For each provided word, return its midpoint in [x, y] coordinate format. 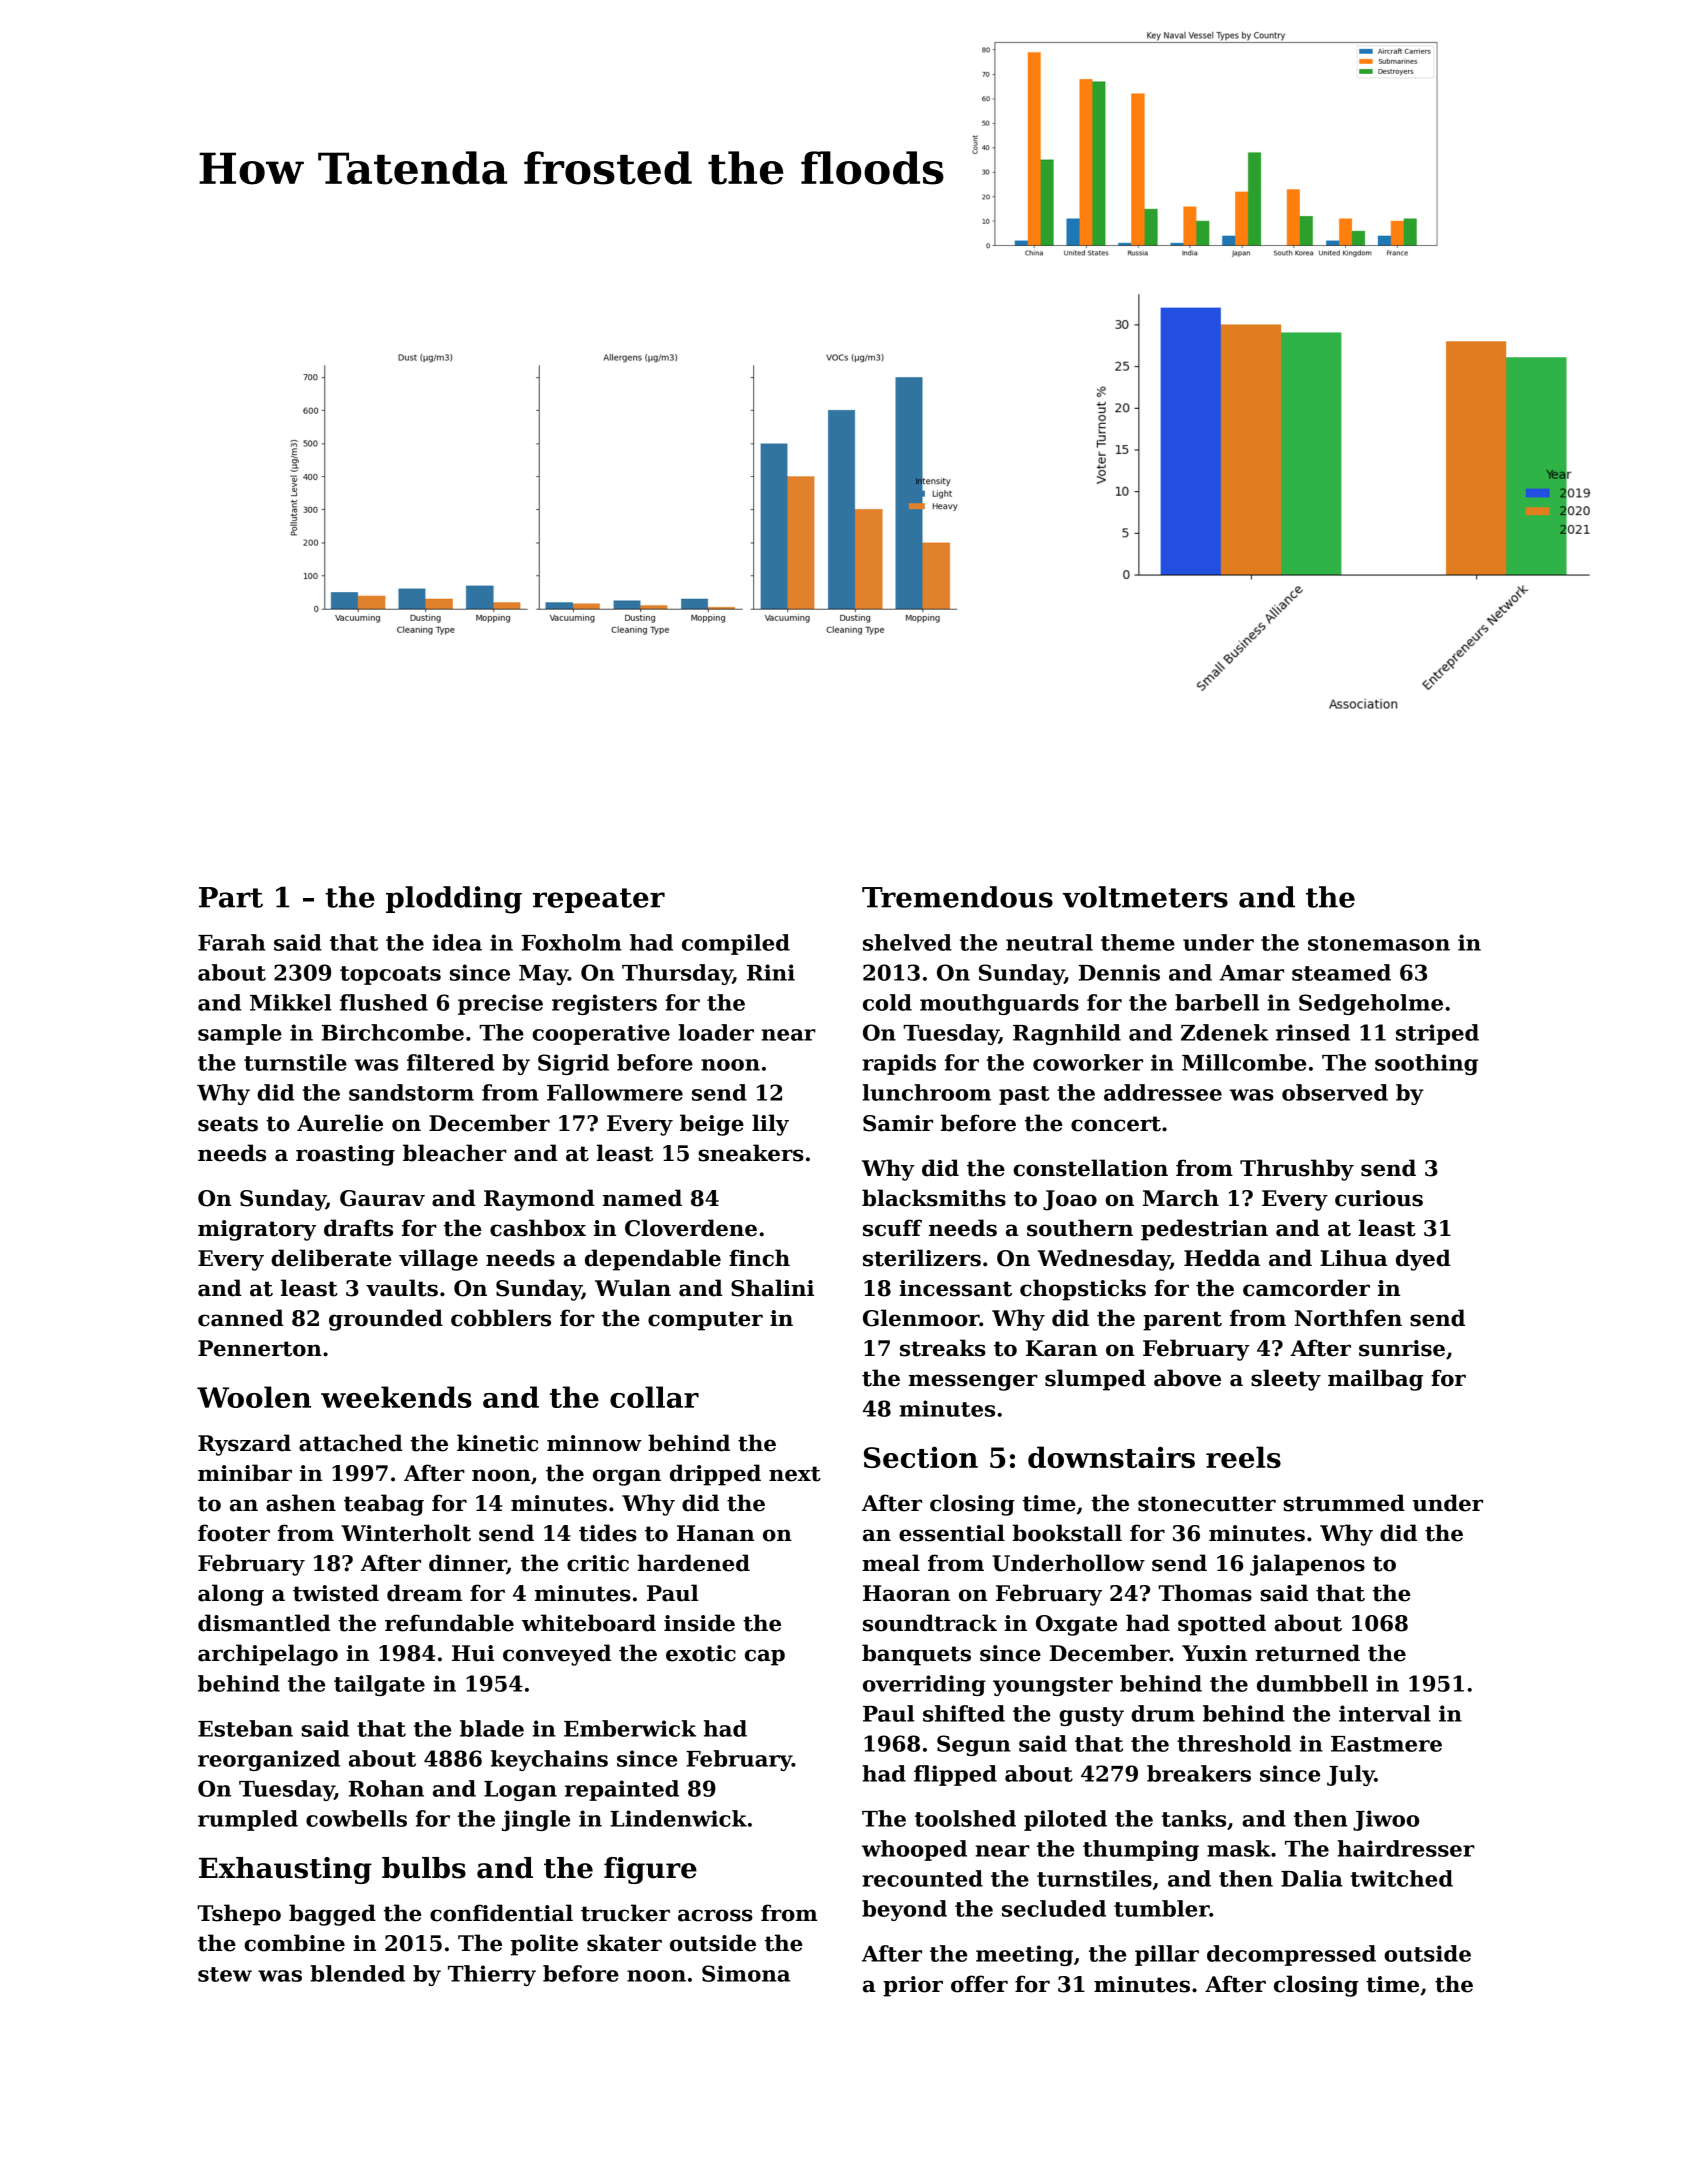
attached [351, 1443]
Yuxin [1214, 1653]
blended [357, 1973]
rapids [899, 1064]
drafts [358, 1228]
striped [1437, 1034]
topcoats [390, 975]
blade [492, 1728]
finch [759, 1258]
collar [654, 1397]
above [1187, 1378]
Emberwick [630, 1728]
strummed [1344, 1503]
